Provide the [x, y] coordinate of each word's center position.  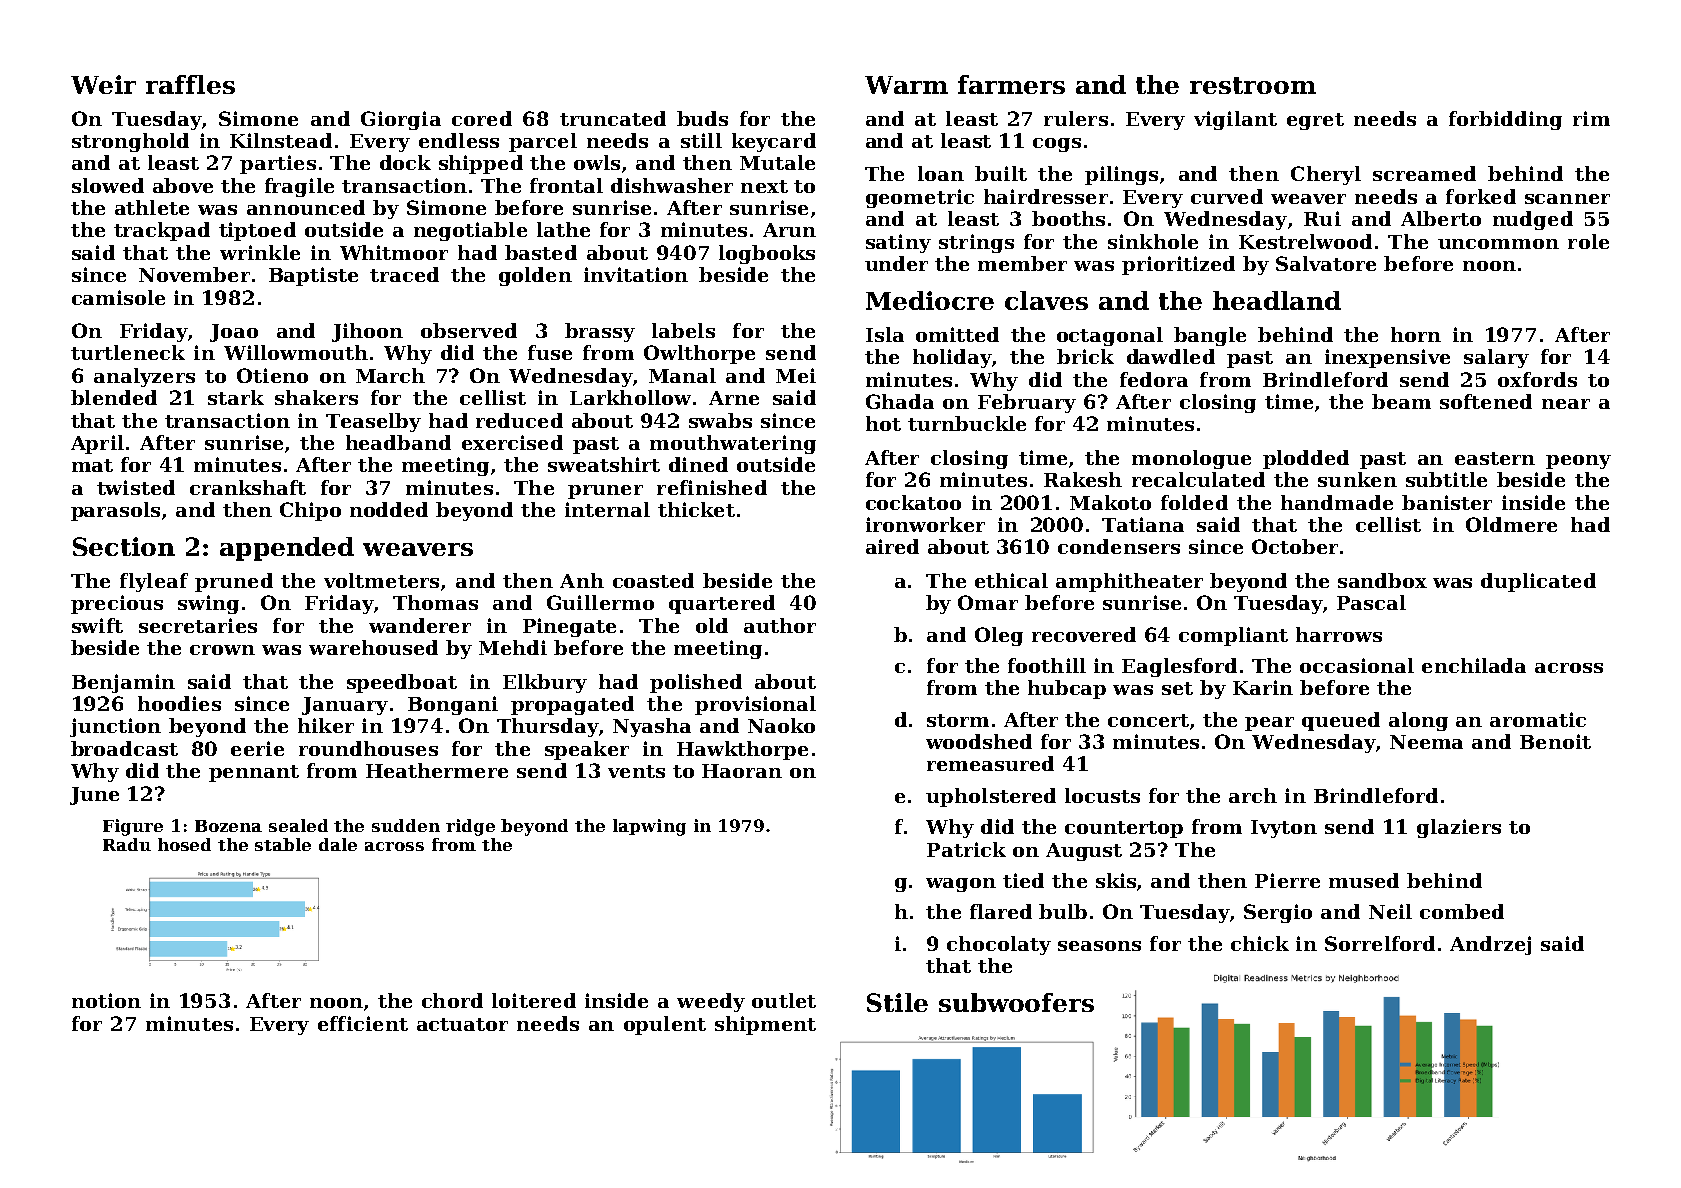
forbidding [1505, 120]
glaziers [1459, 828]
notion [106, 1000]
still [701, 140]
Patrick [966, 849]
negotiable [470, 231]
